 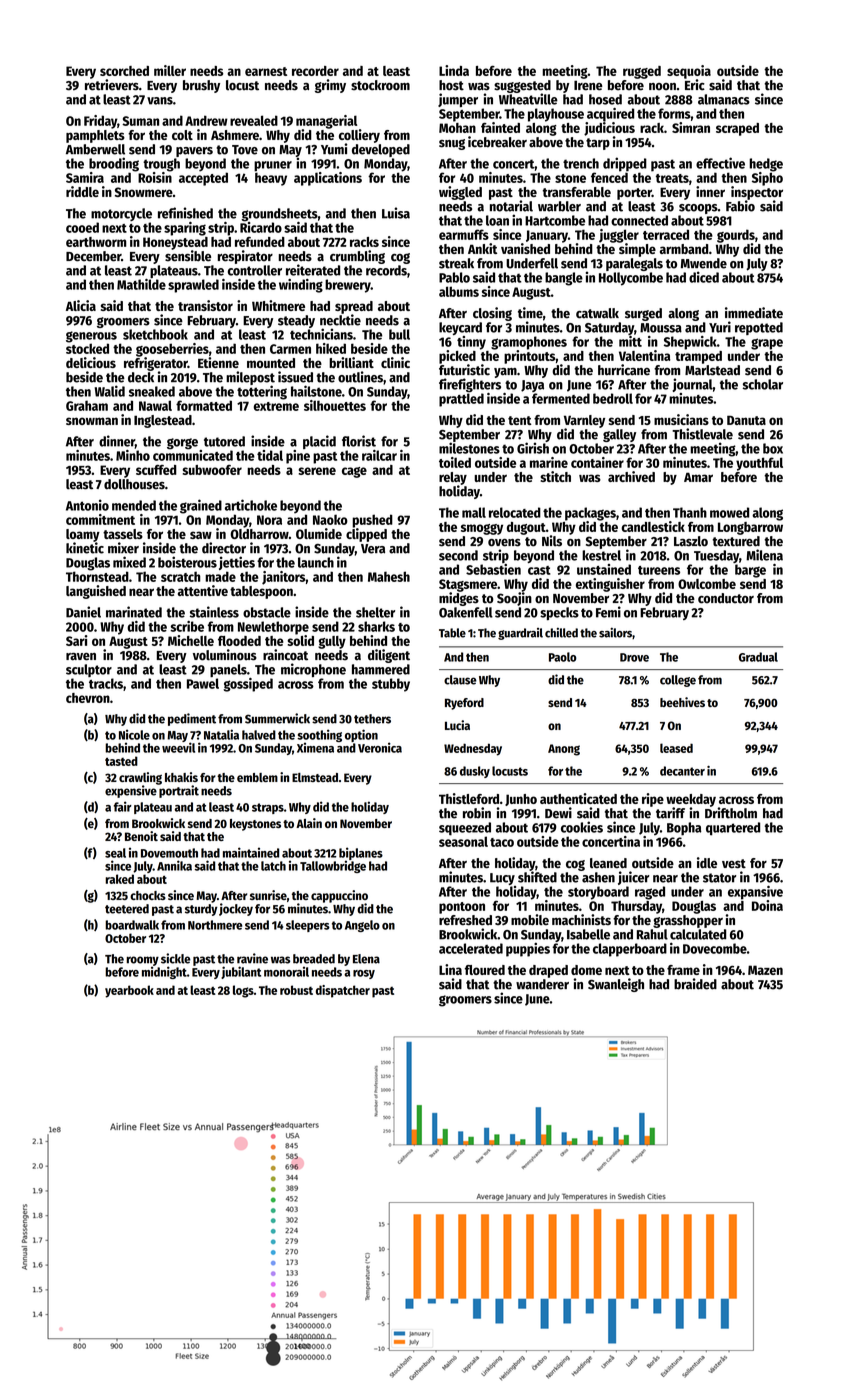 What do you see at coordinates (129, 991) in the image?
I see `yearbook` at bounding box center [129, 991].
